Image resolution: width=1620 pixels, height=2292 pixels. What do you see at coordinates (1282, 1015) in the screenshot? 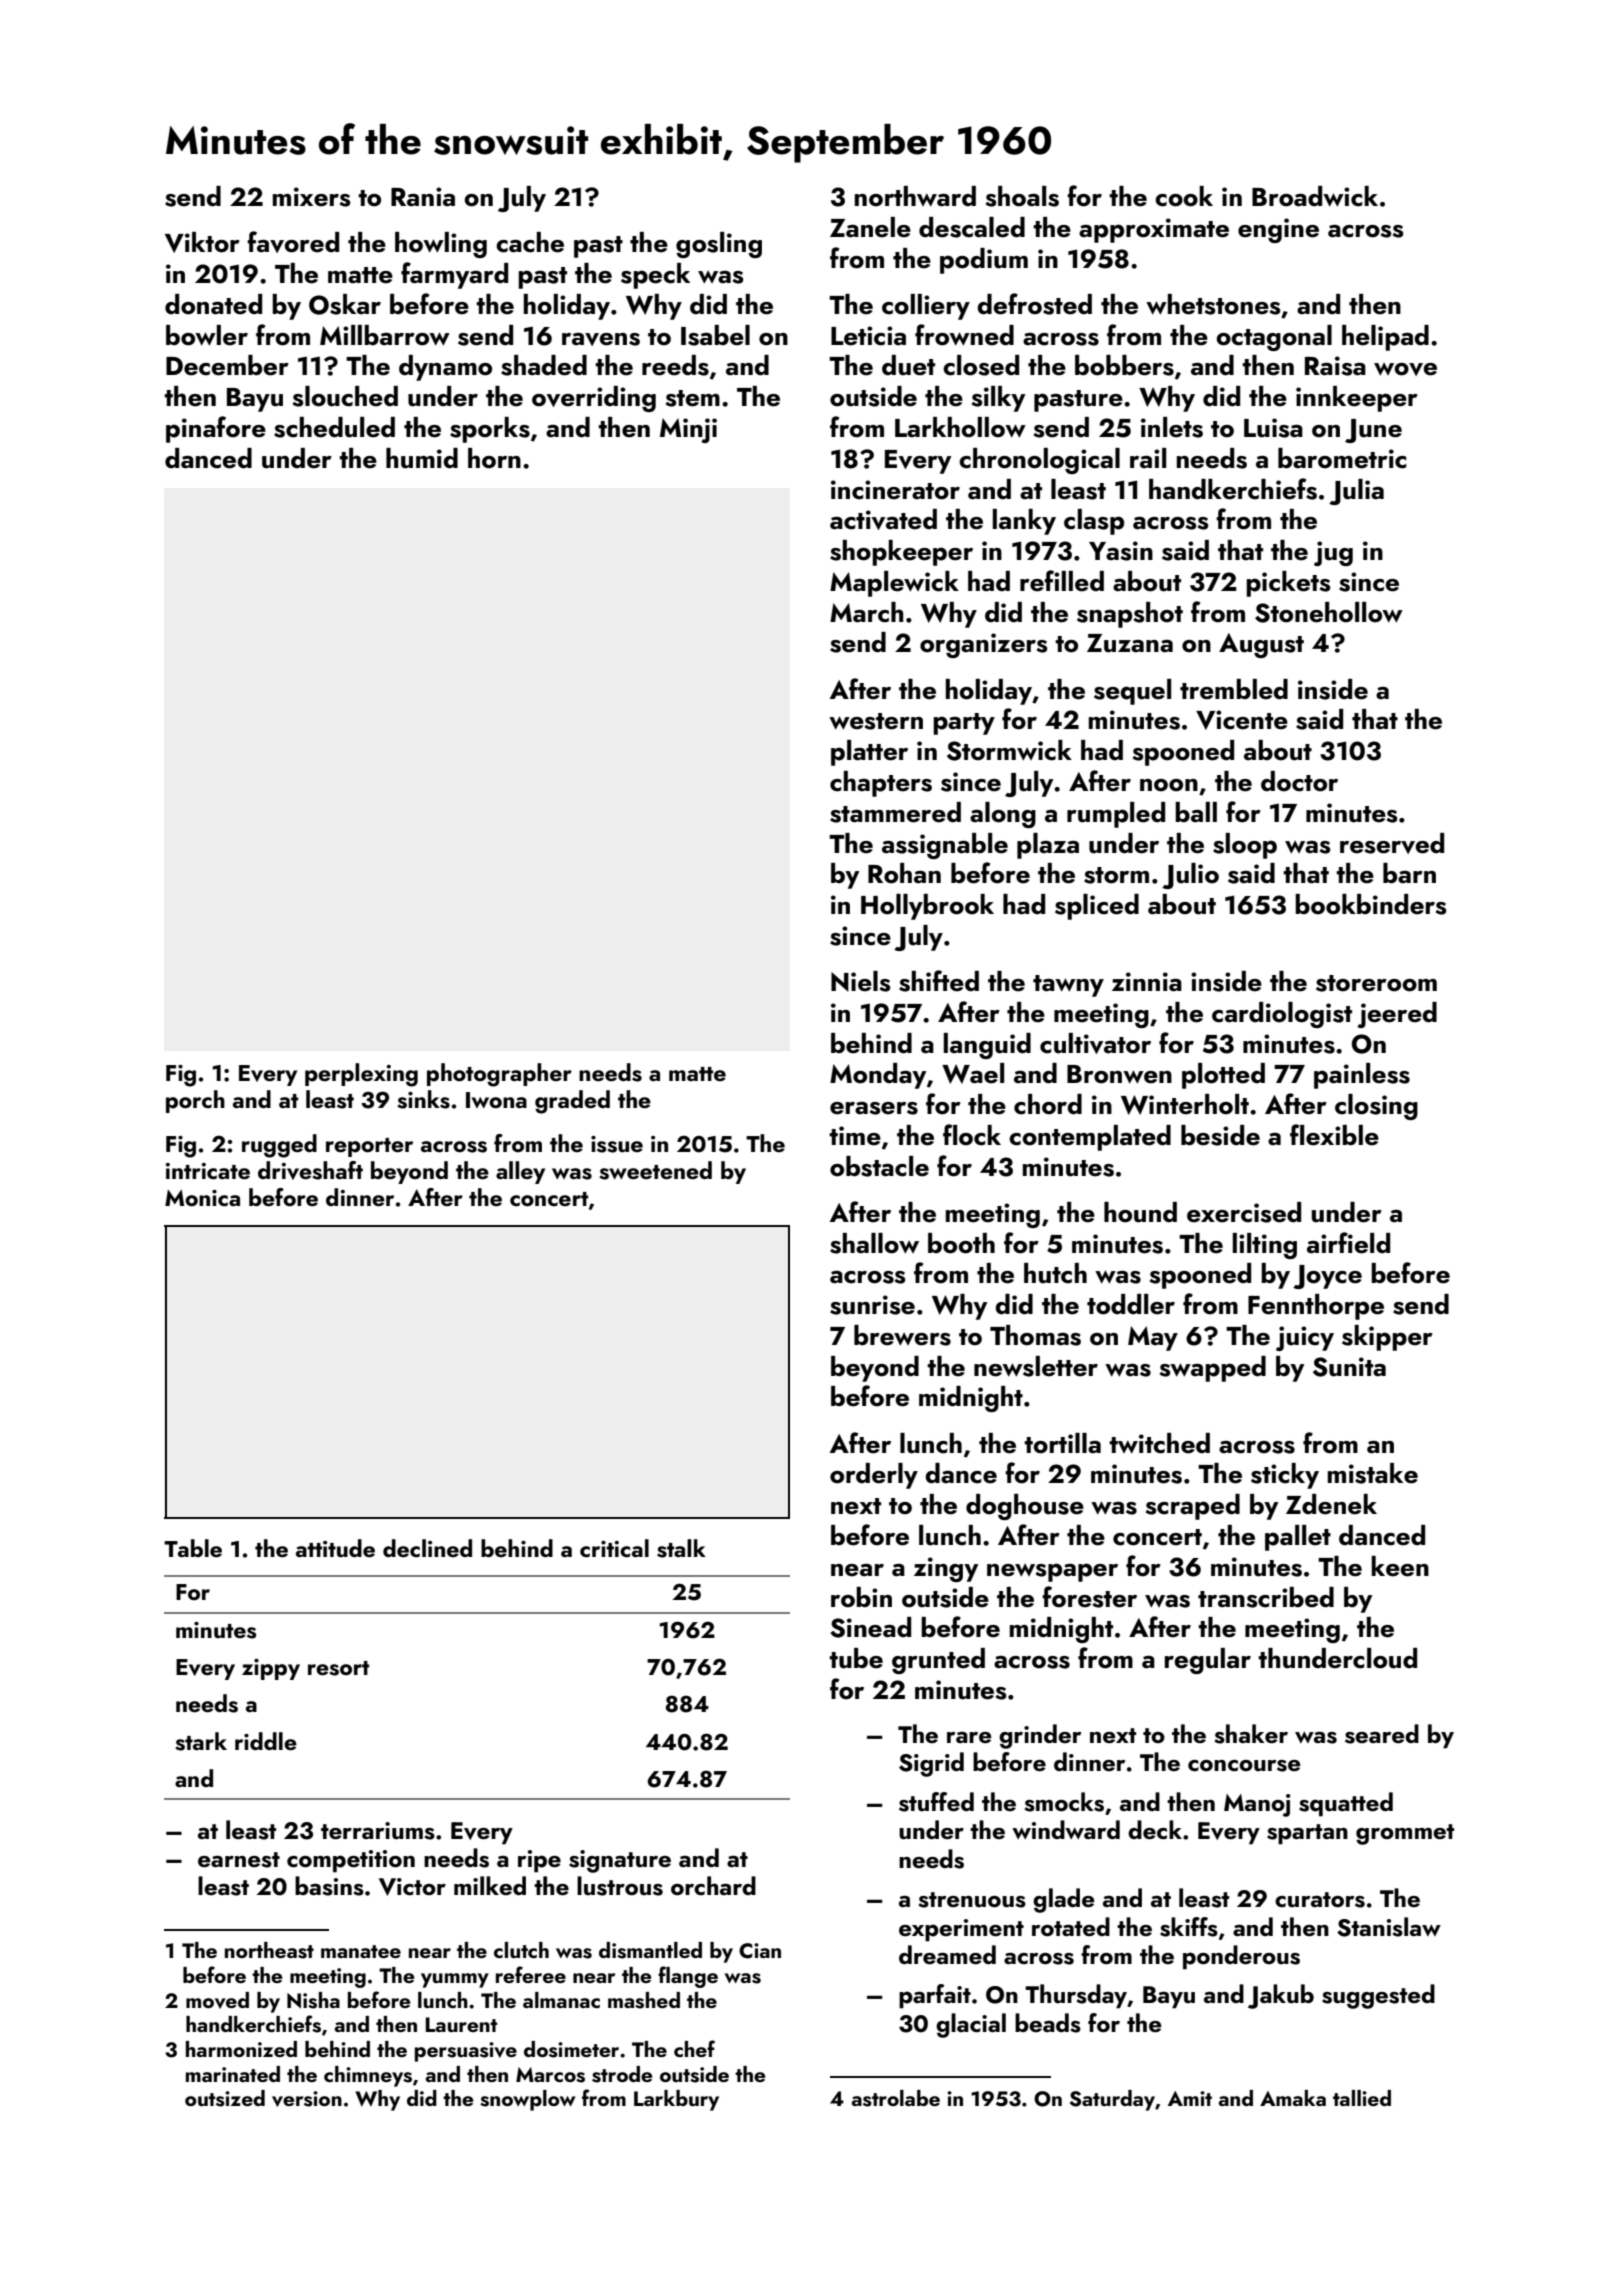
I see `cardiologist` at bounding box center [1282, 1015].
